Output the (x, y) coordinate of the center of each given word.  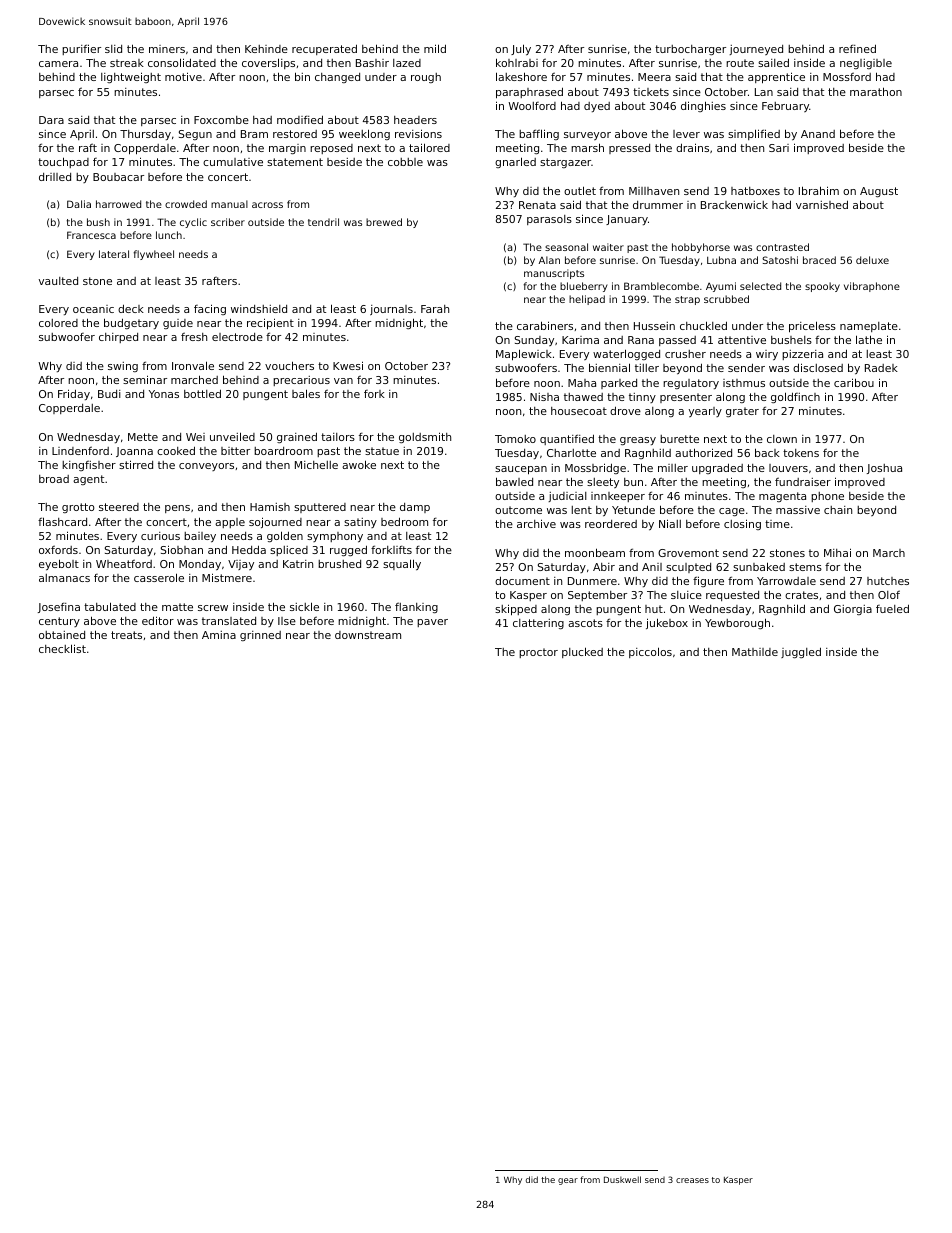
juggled (801, 652)
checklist (62, 648)
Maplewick (524, 355)
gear (568, 1181)
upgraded (717, 468)
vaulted (58, 281)
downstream (368, 635)
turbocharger (690, 50)
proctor (538, 653)
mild (435, 48)
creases (692, 1180)
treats (126, 635)
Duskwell (622, 1179)
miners (167, 49)
